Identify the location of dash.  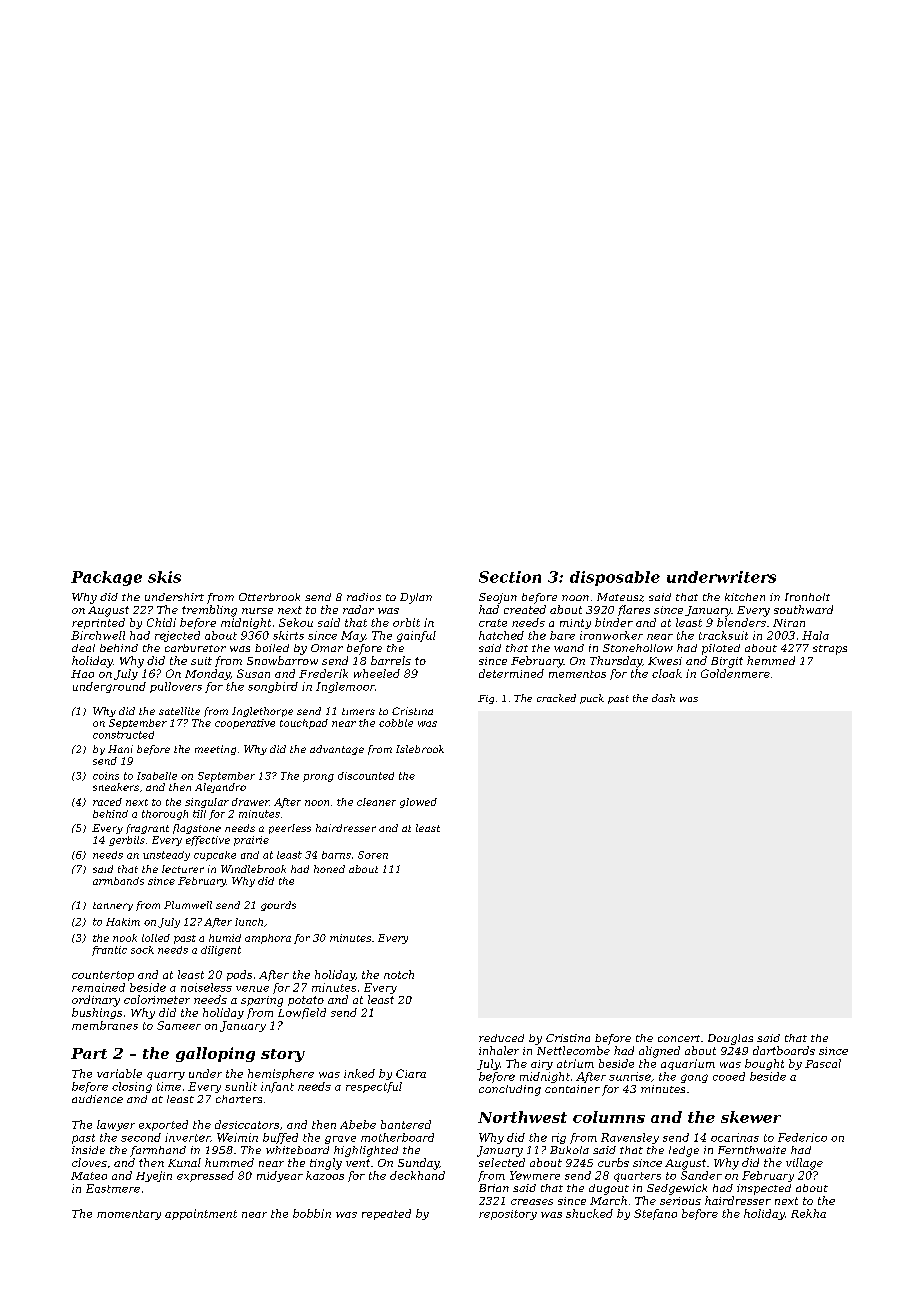
(663, 698).
